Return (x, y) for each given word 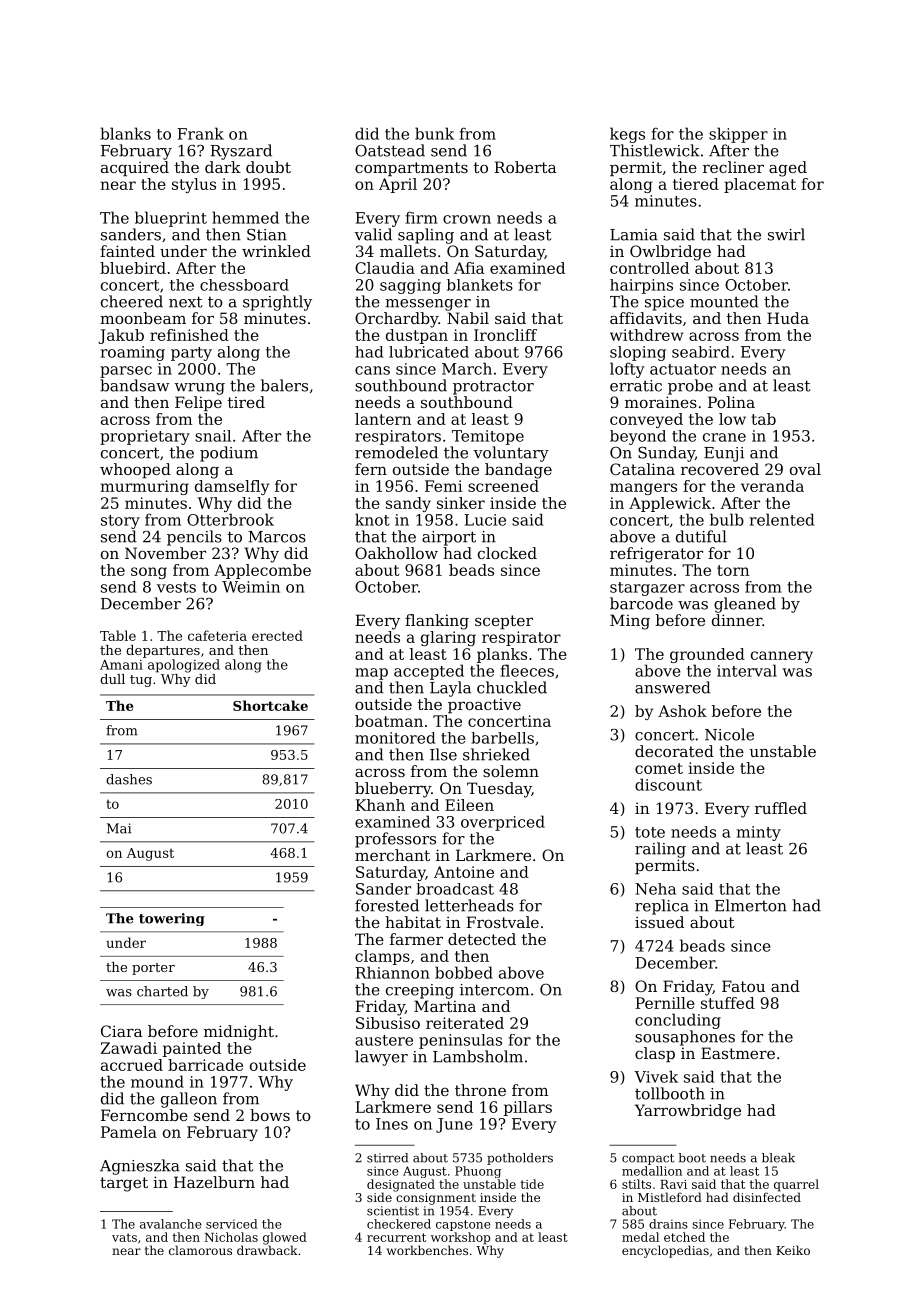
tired (246, 402)
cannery (782, 657)
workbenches (427, 1250)
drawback (267, 1250)
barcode (641, 603)
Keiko (793, 1250)
